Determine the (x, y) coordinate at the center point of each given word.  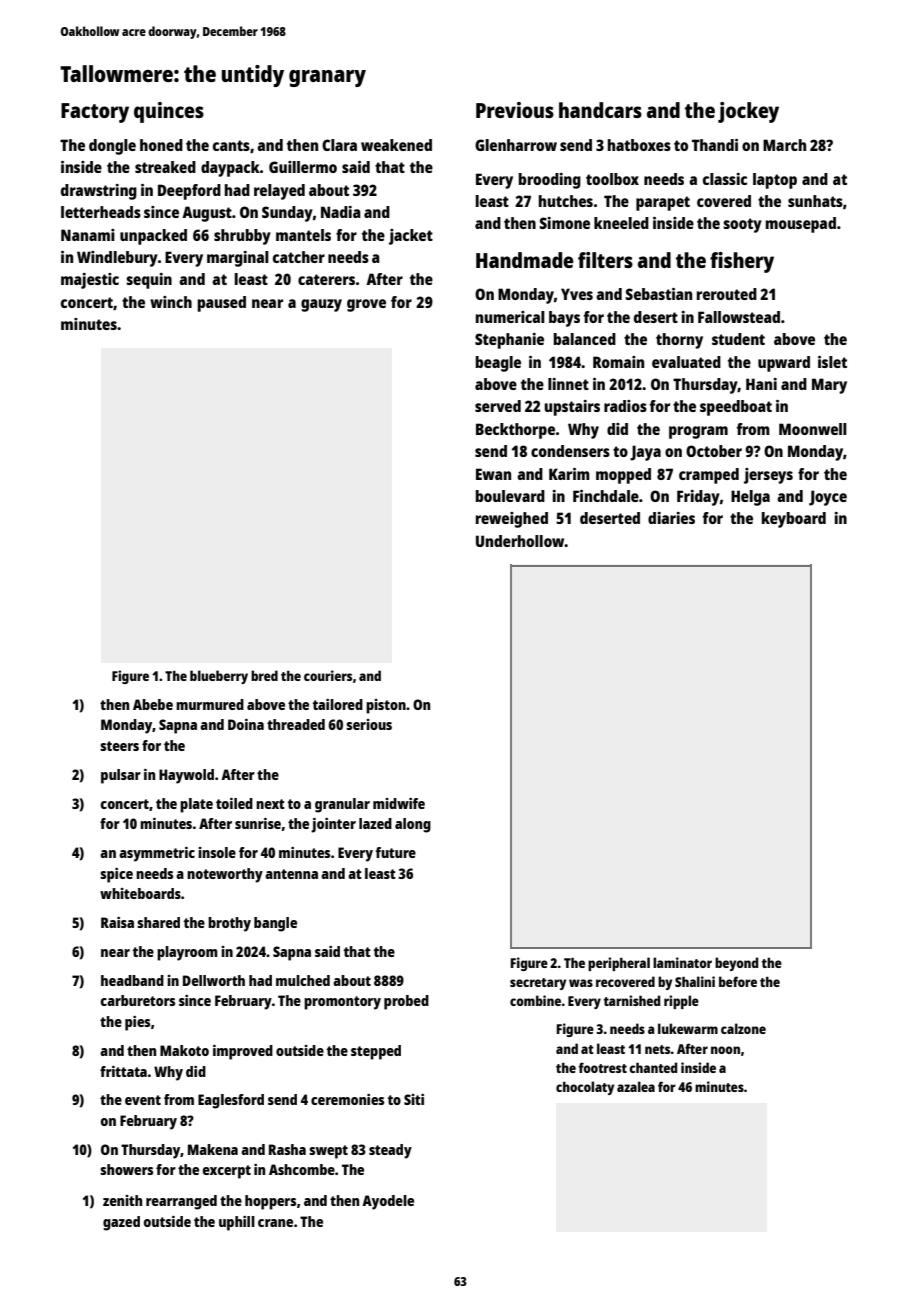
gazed (121, 1223)
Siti (414, 1099)
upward (784, 364)
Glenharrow (516, 145)
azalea (636, 1086)
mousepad (801, 225)
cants (231, 145)
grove (366, 305)
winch (171, 302)
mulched (303, 980)
